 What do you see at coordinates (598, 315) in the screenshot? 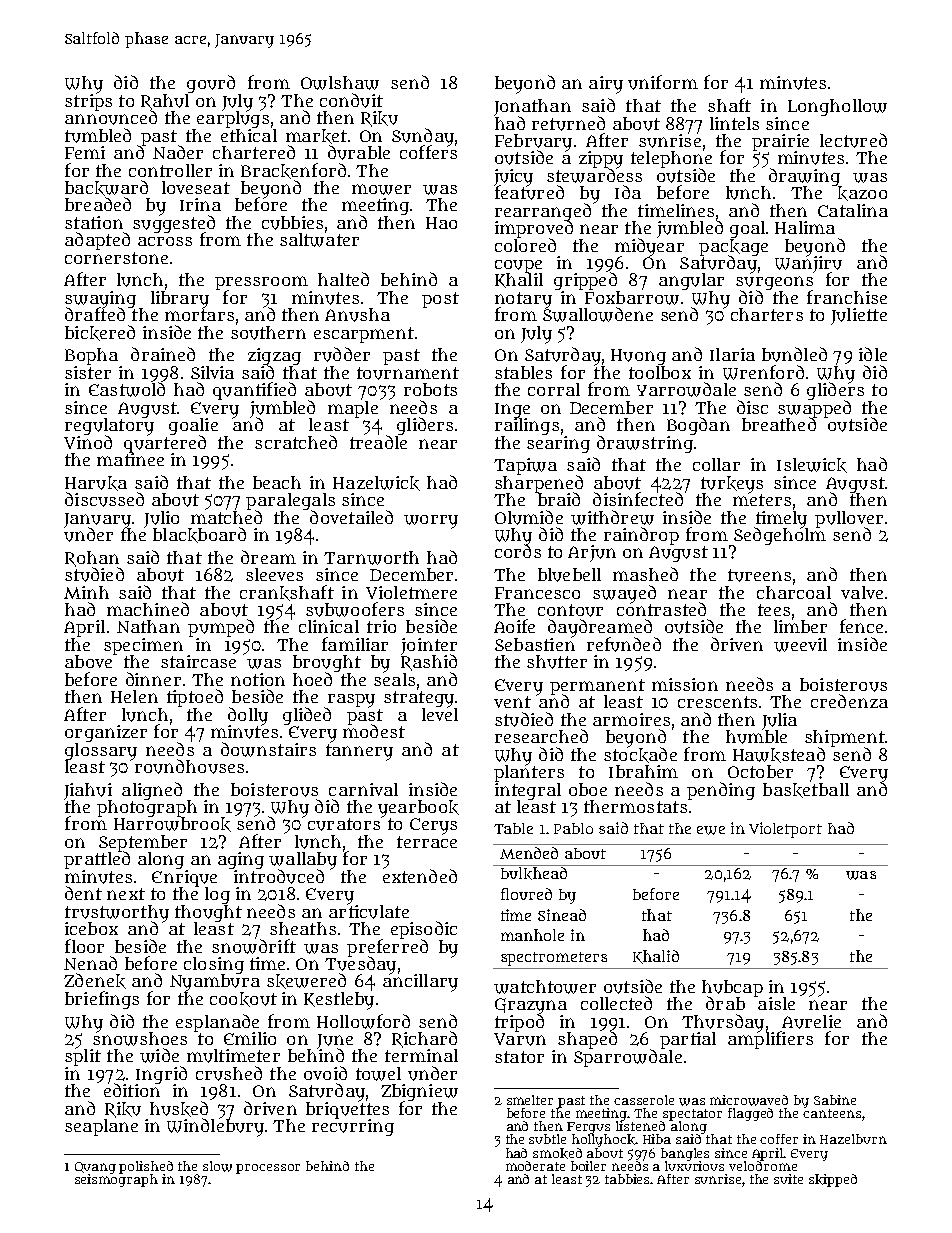
I see `Swallowdene` at bounding box center [598, 315].
